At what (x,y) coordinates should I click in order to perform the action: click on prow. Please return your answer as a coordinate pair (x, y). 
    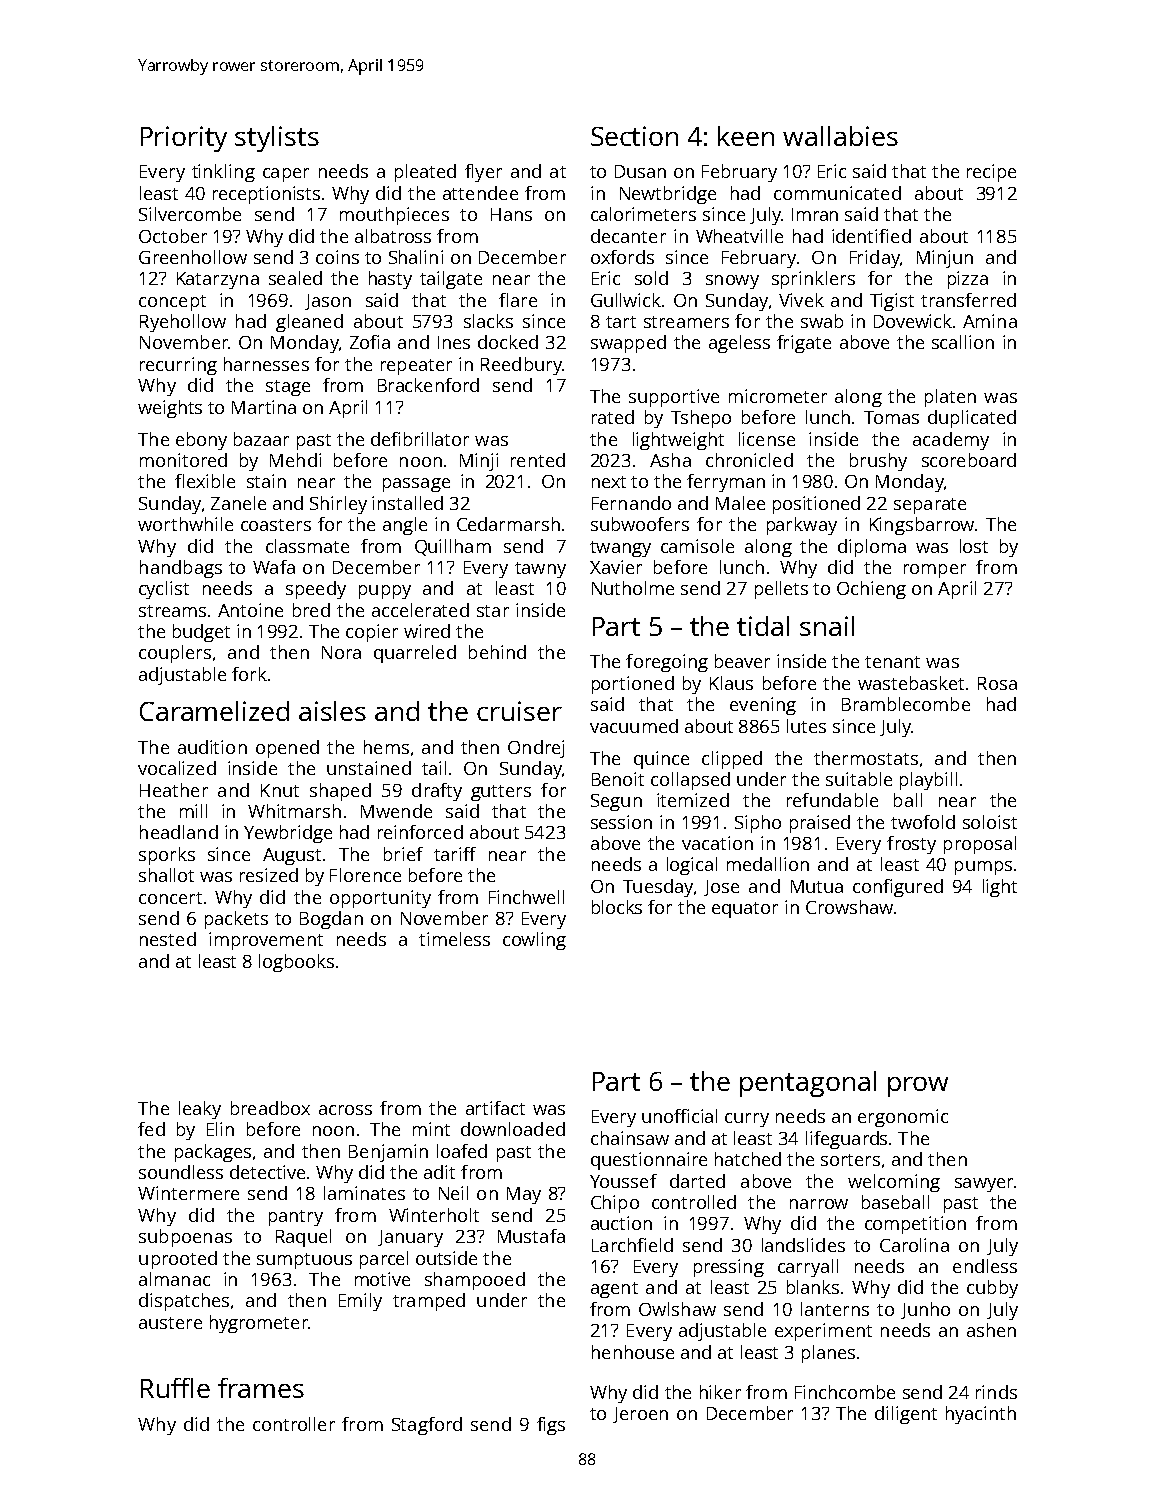
    Looking at the image, I should click on (918, 1087).
